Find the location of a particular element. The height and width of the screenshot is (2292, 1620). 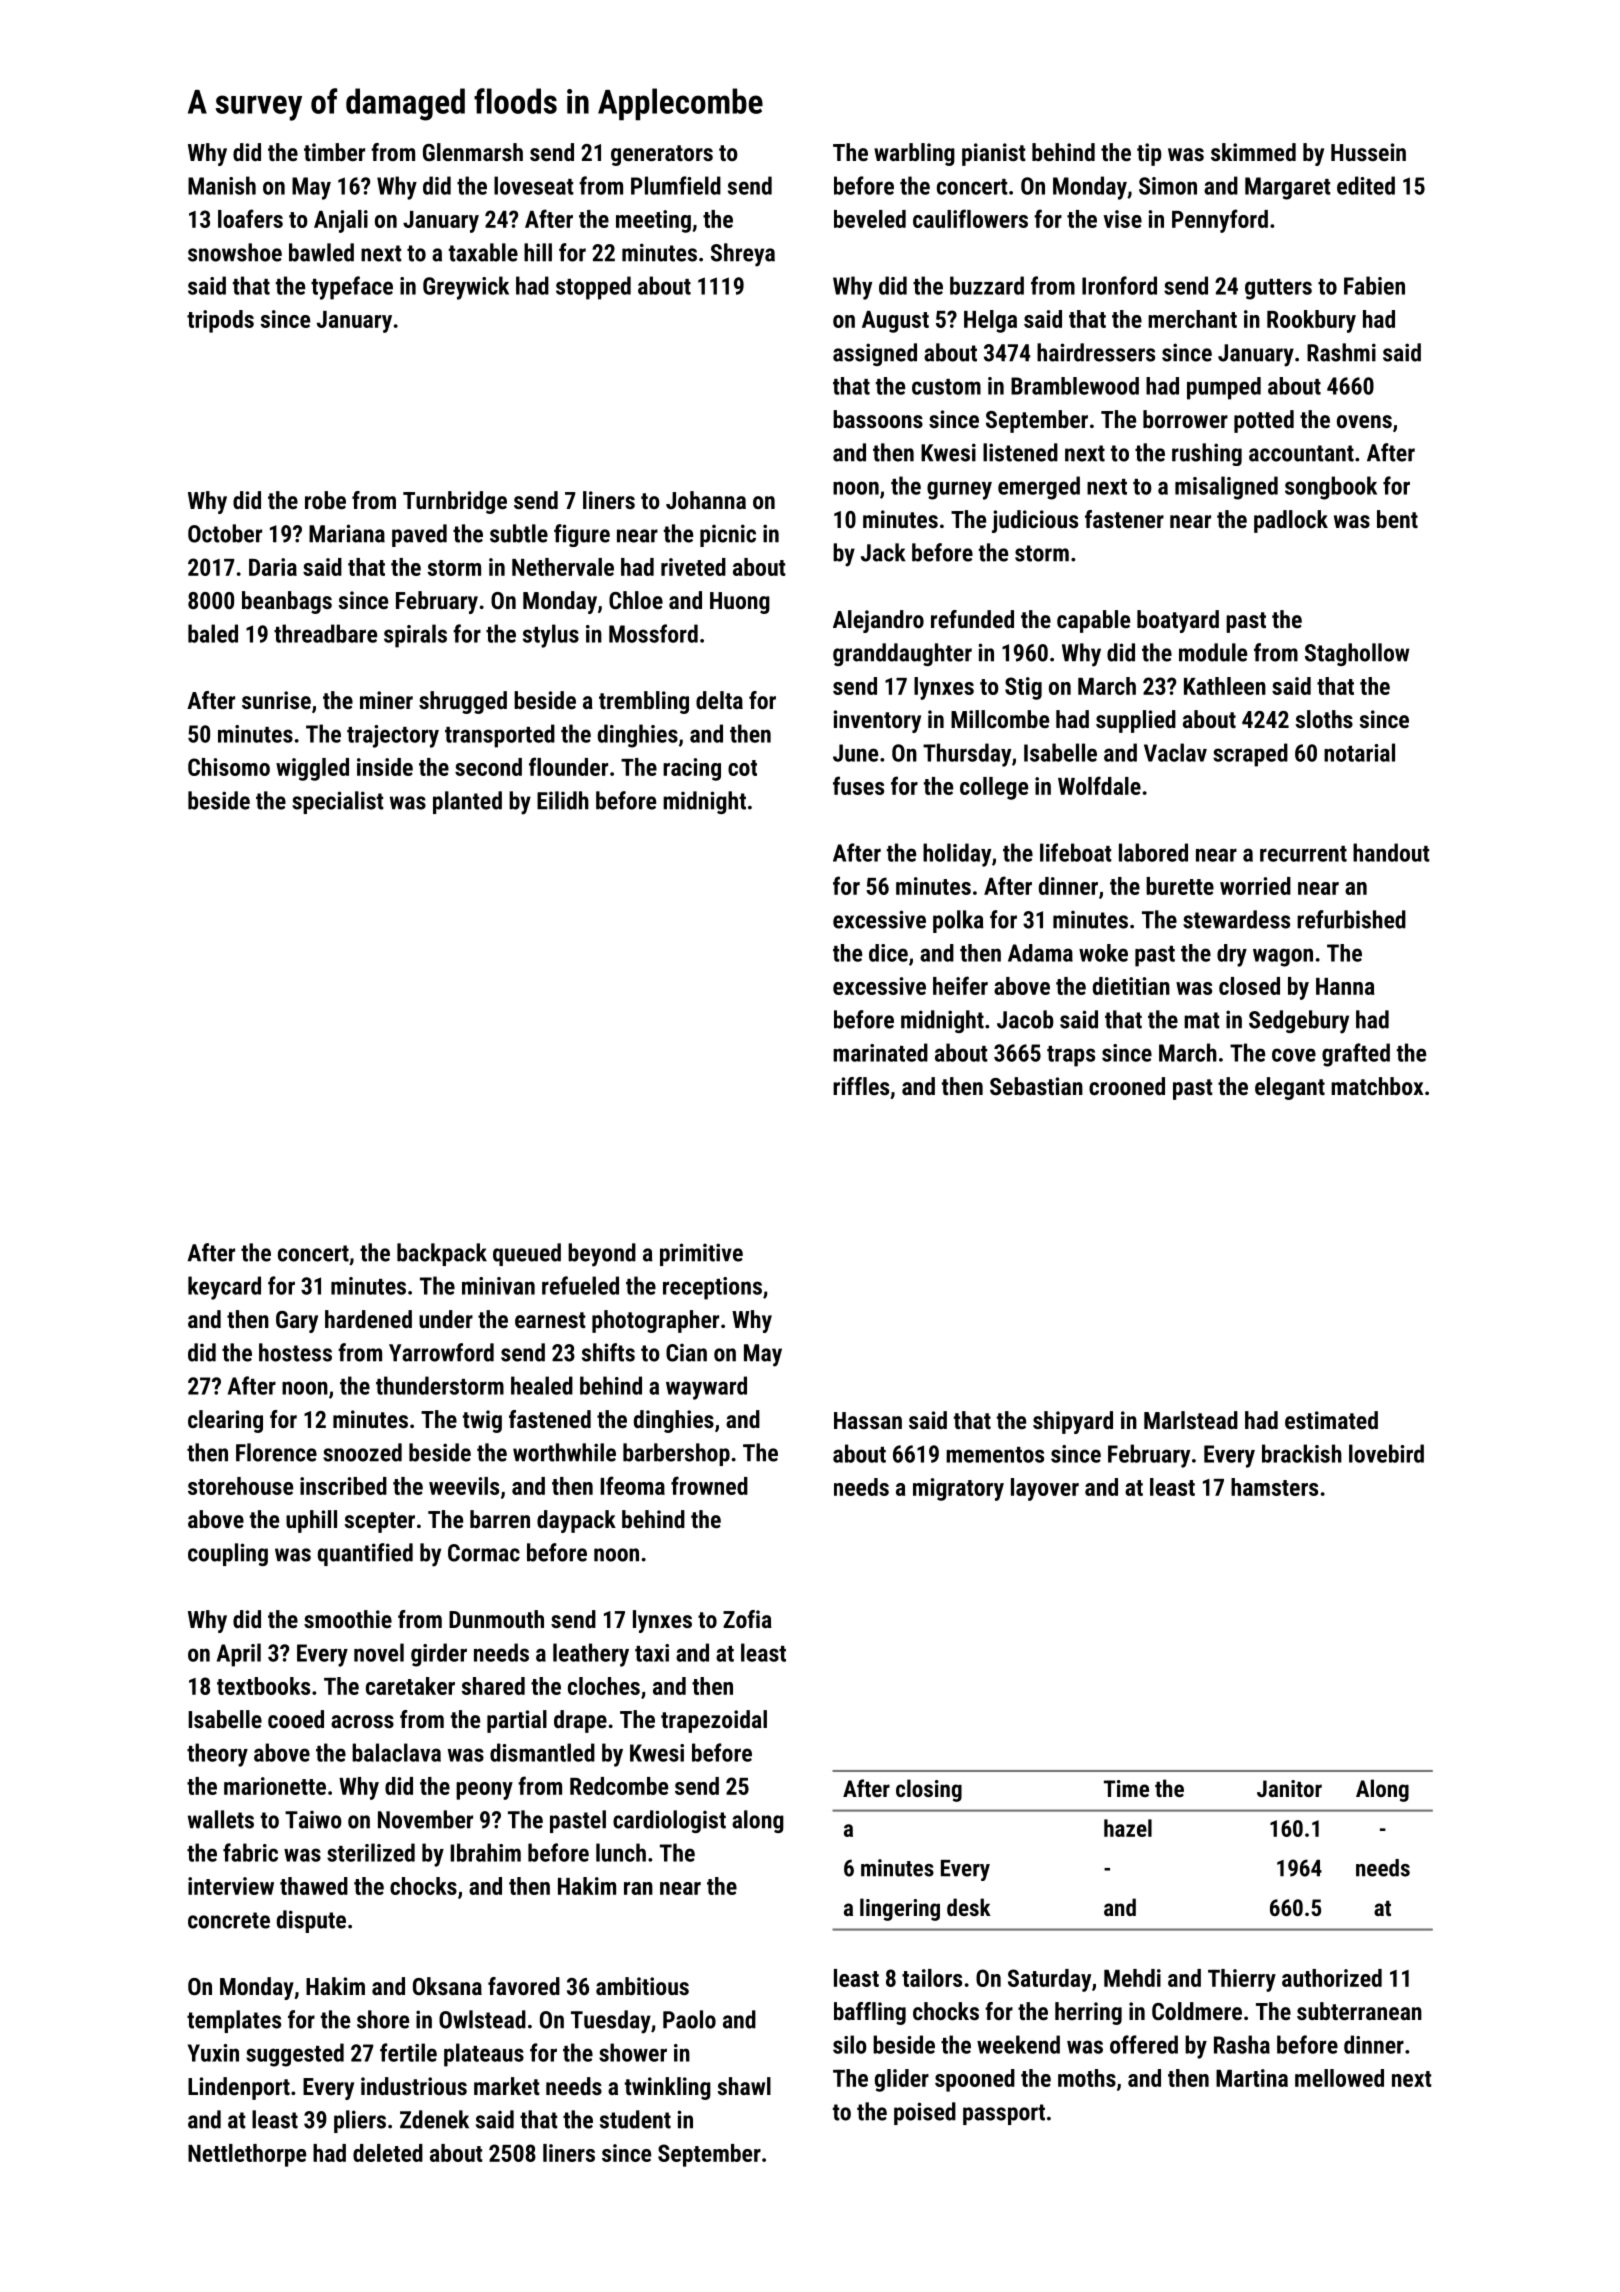

Glenmarsh is located at coordinates (473, 152).
